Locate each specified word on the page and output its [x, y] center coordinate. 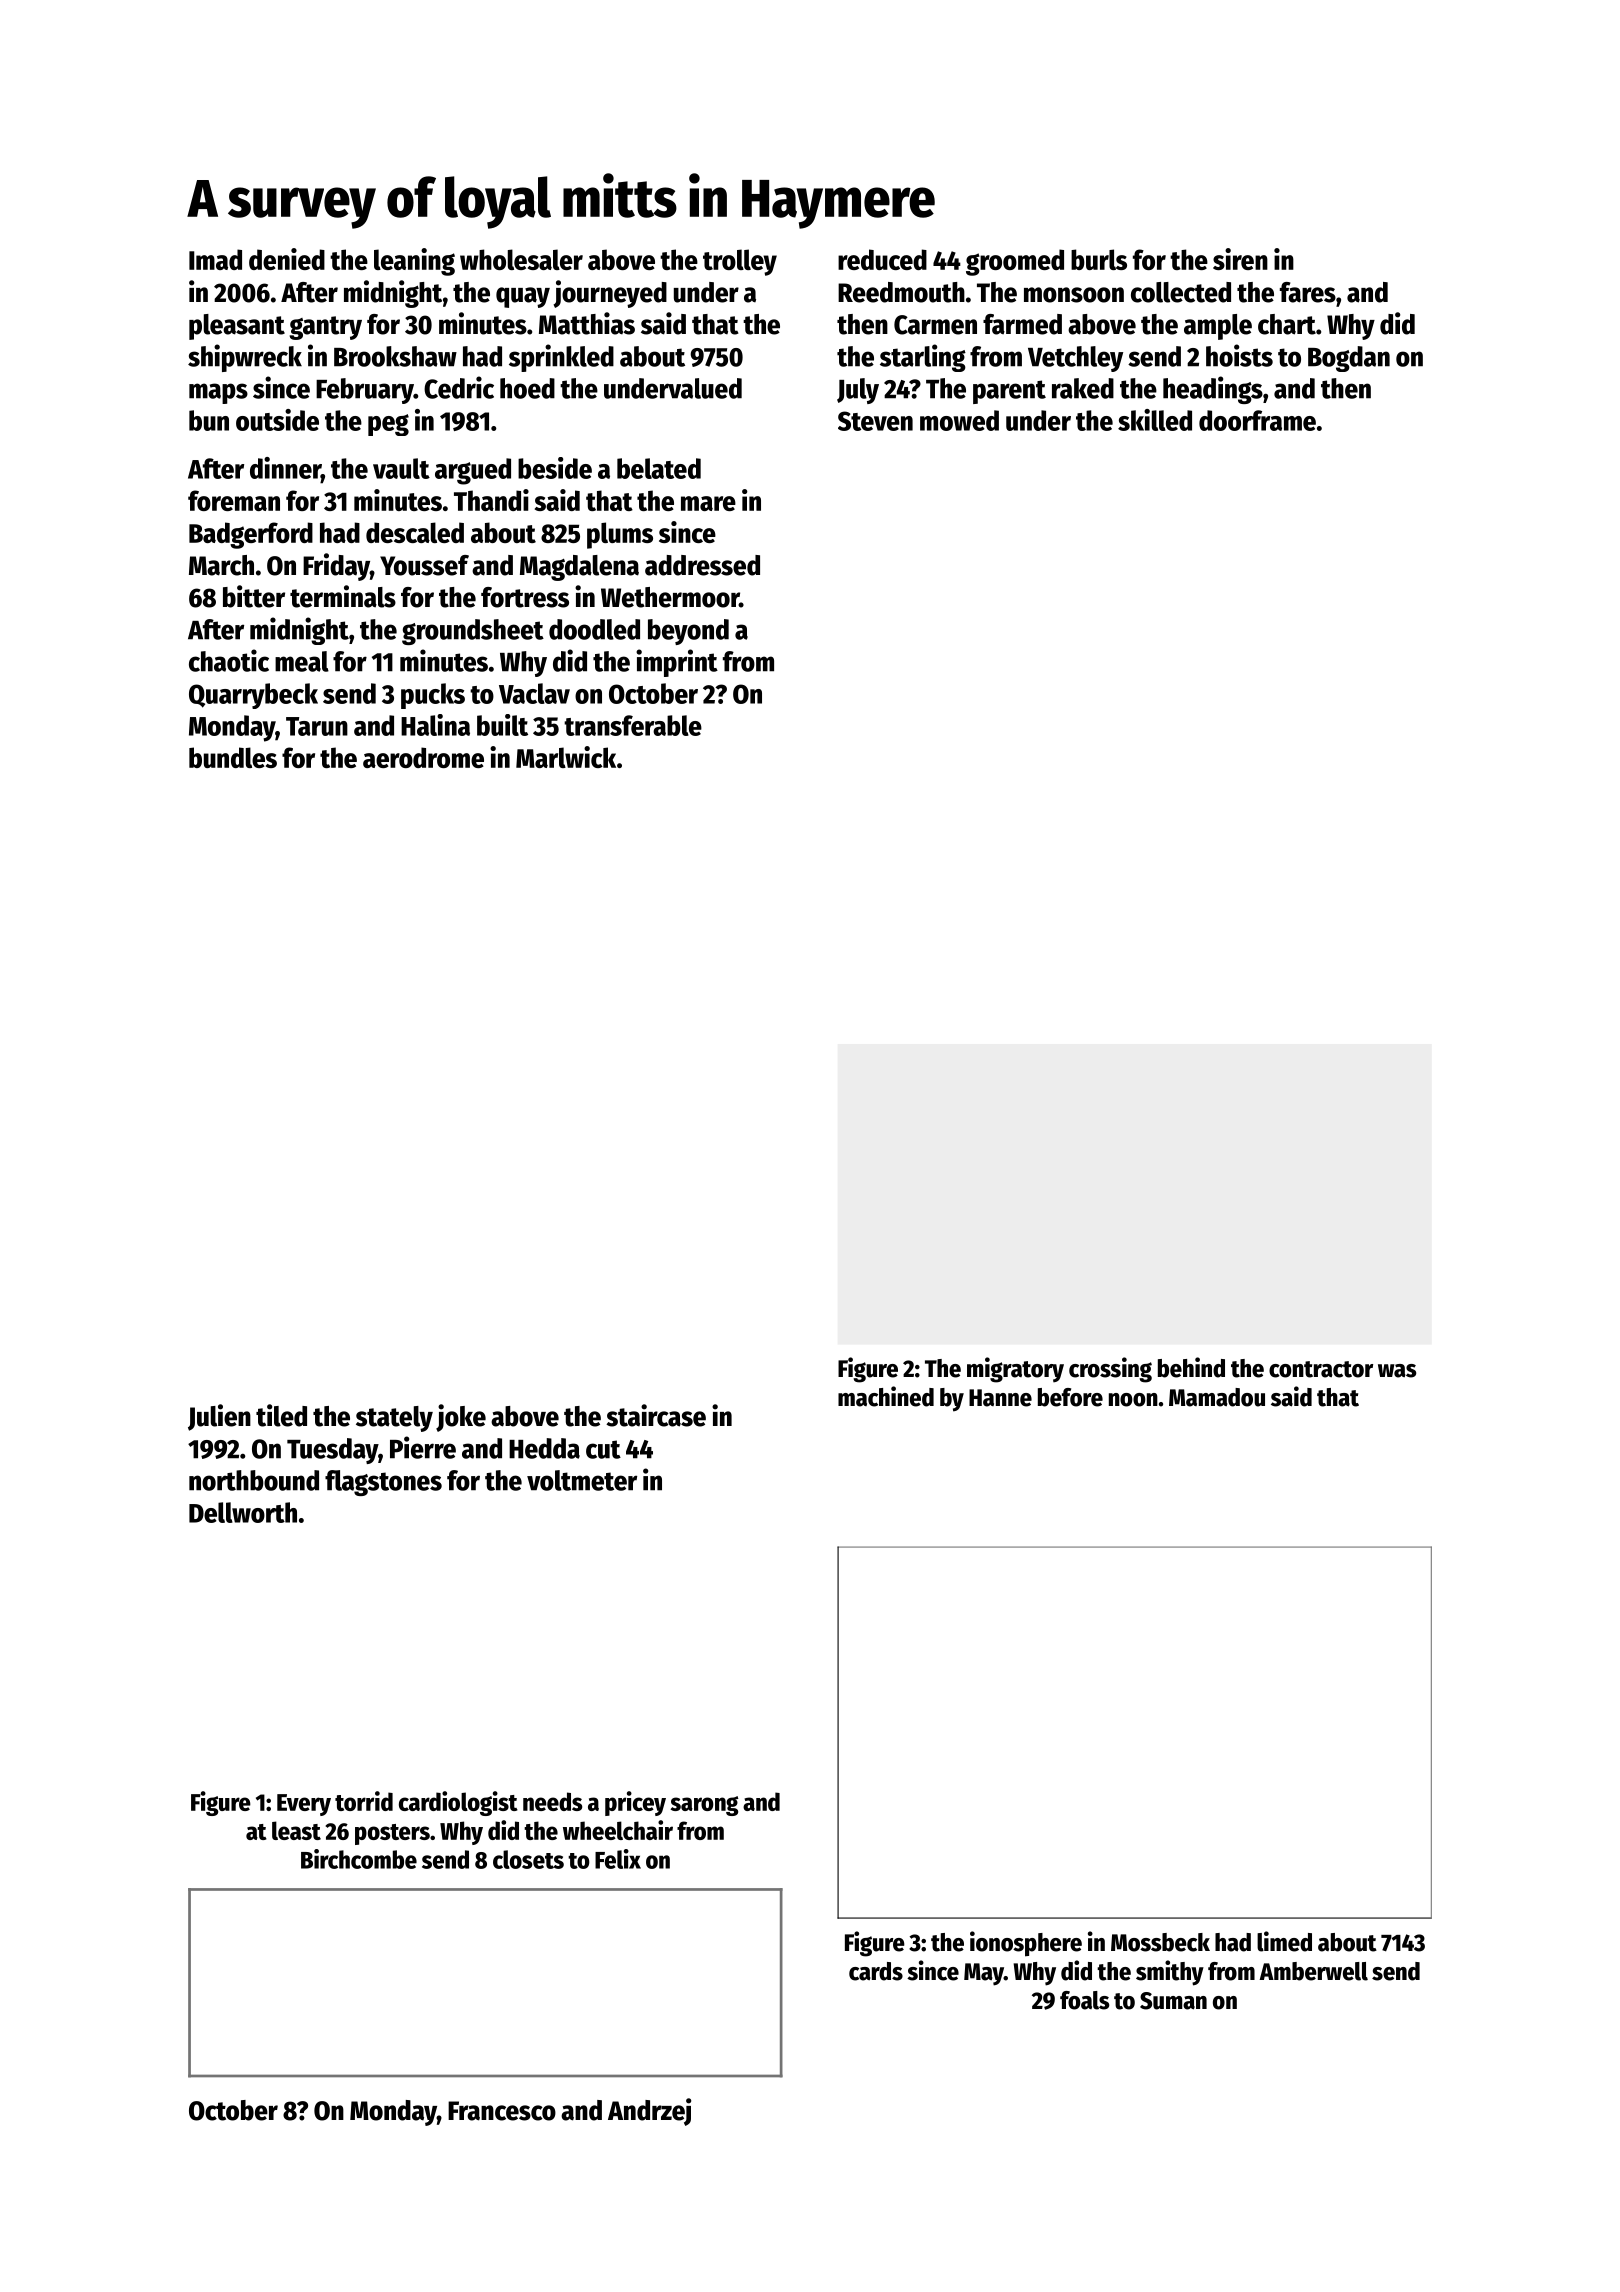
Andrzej [649, 2112]
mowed [959, 420]
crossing [1110, 1370]
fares [1308, 292]
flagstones [383, 1483]
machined [886, 1396]
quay [523, 297]
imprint [677, 663]
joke [461, 1418]
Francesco [502, 2111]
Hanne [1000, 1398]
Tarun [317, 726]
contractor [1321, 1369]
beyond [688, 632]
